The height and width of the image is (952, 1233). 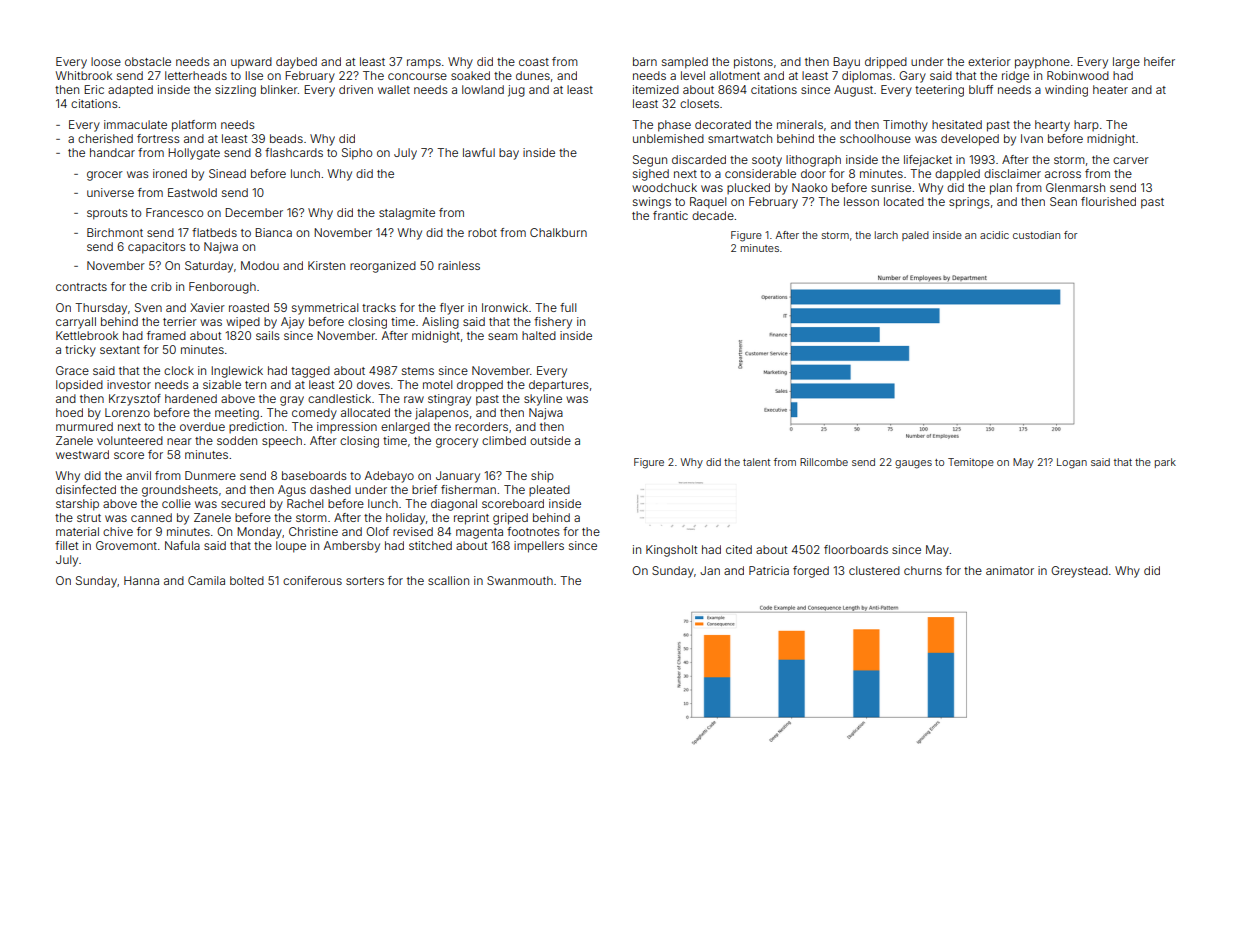 What do you see at coordinates (424, 63) in the image?
I see `ramps` at bounding box center [424, 63].
